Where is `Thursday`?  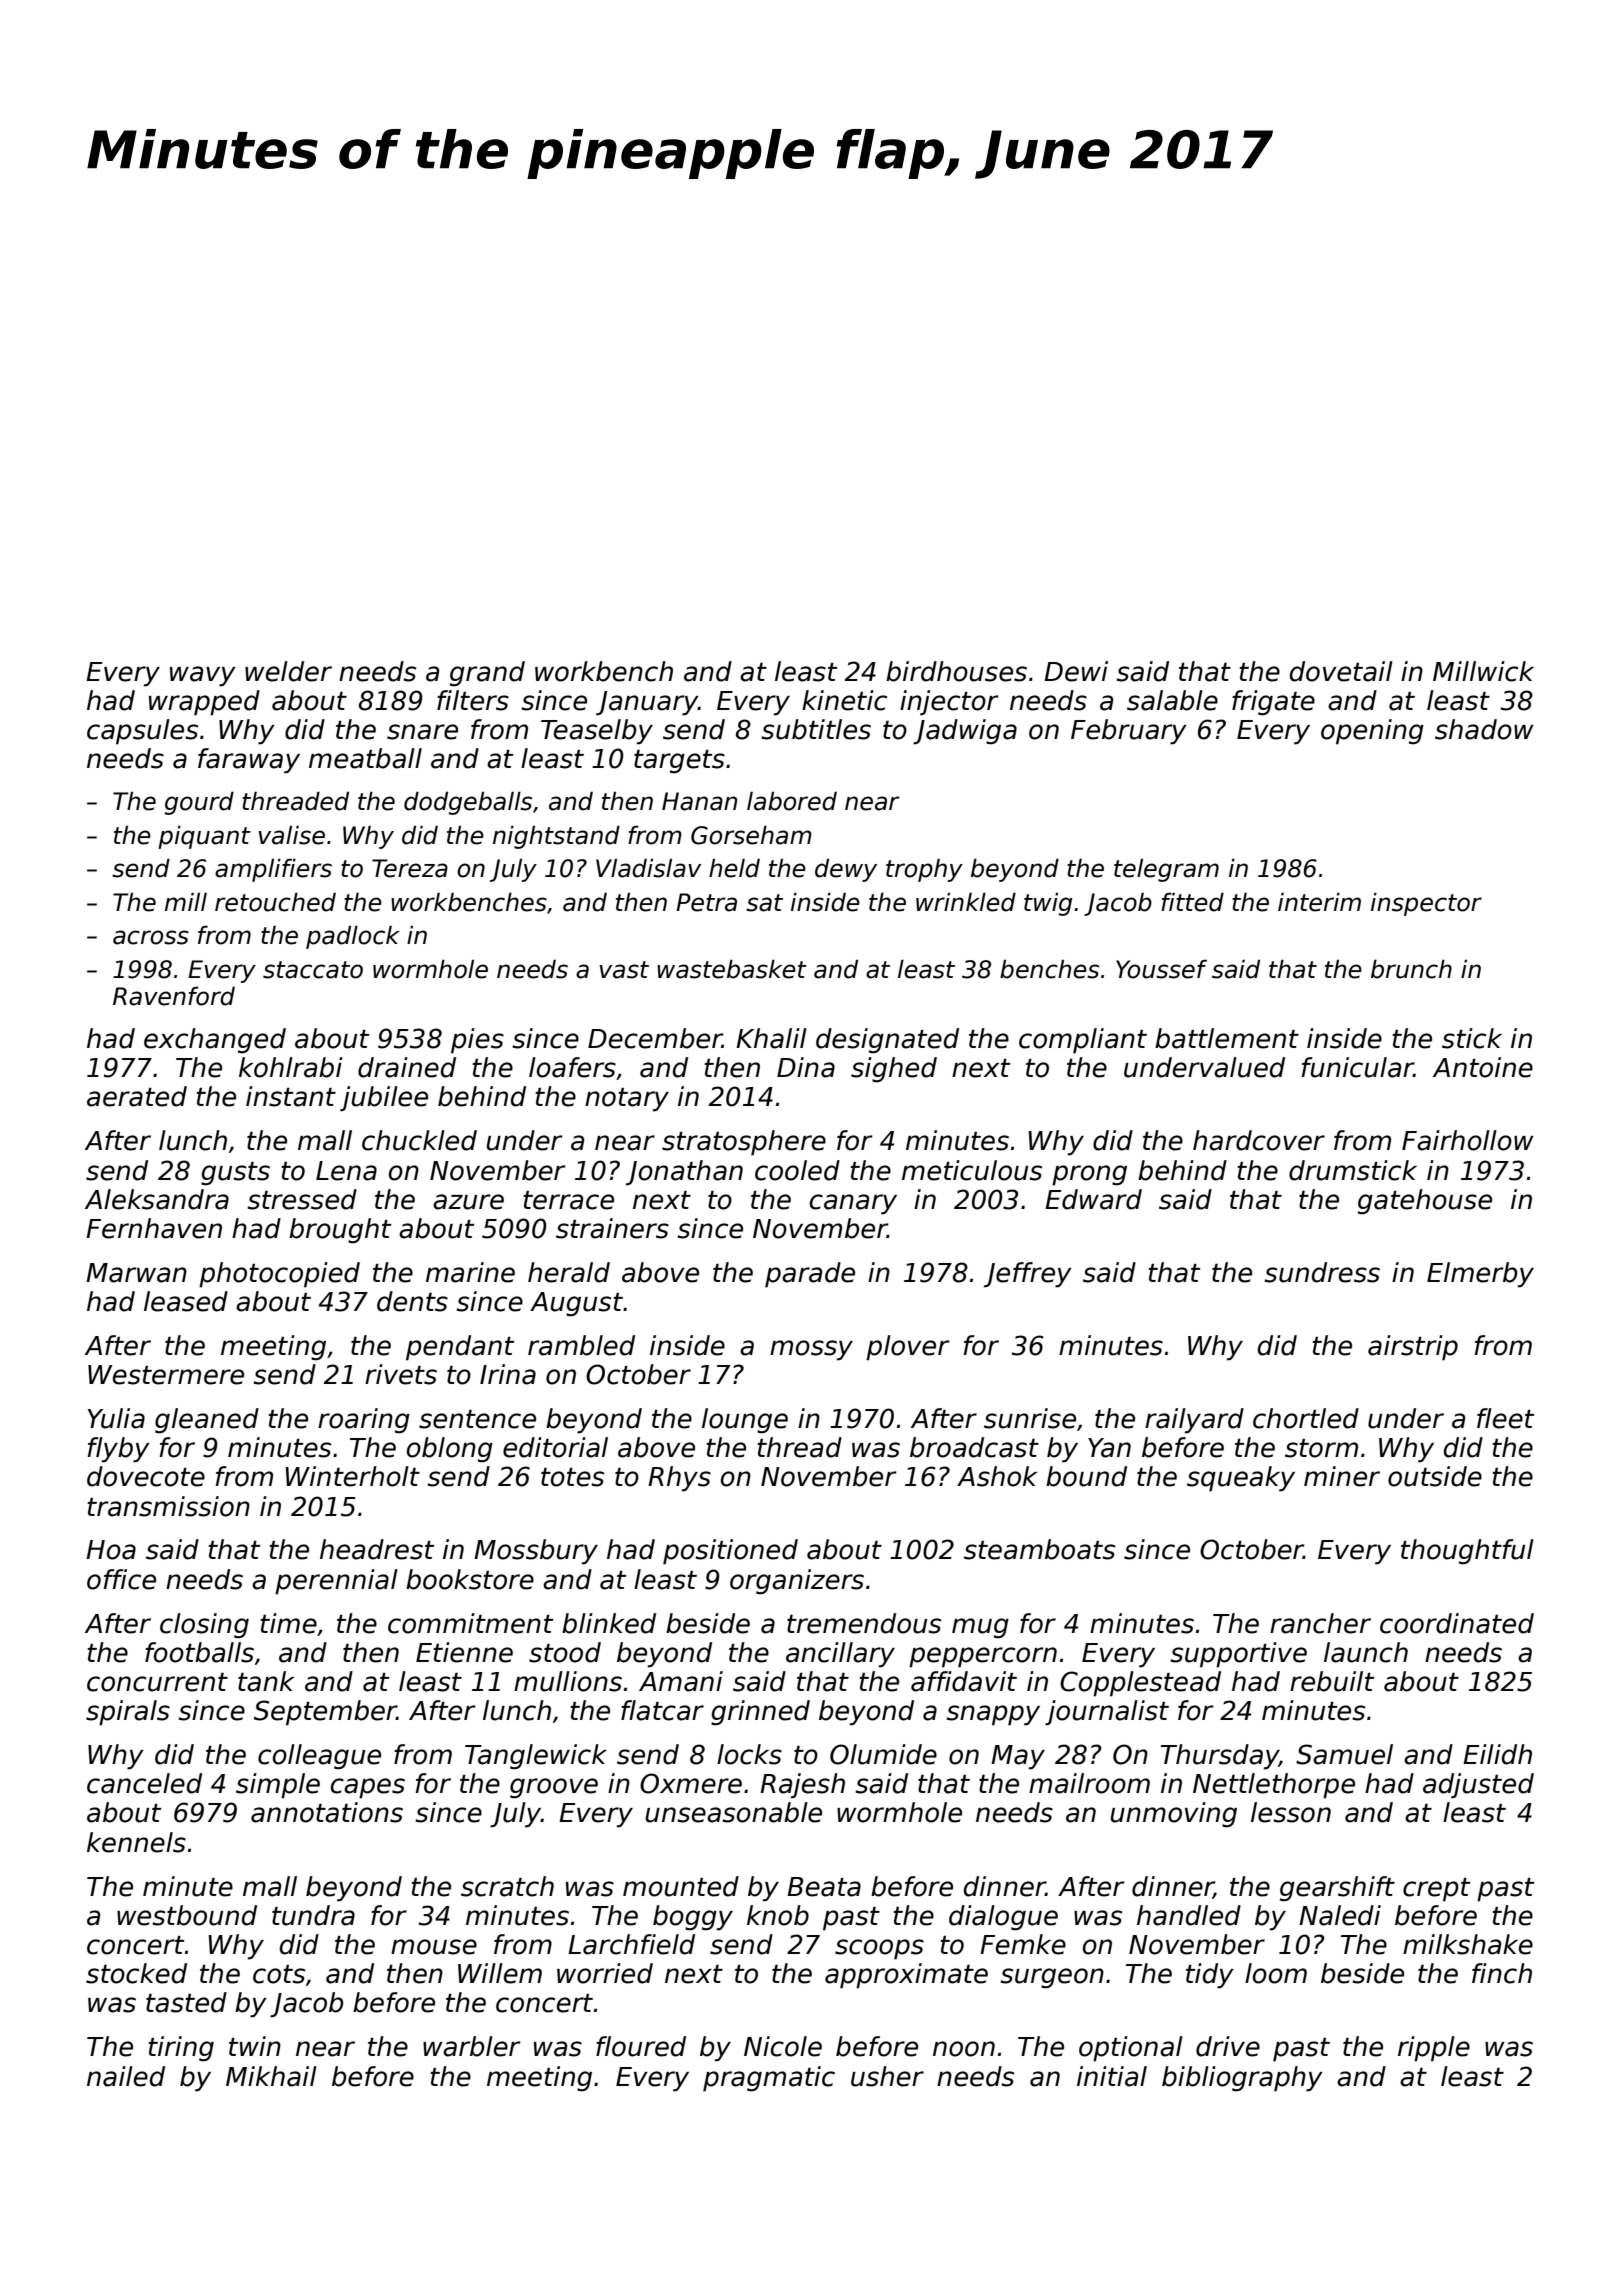 Thursday is located at coordinates (1220, 1757).
